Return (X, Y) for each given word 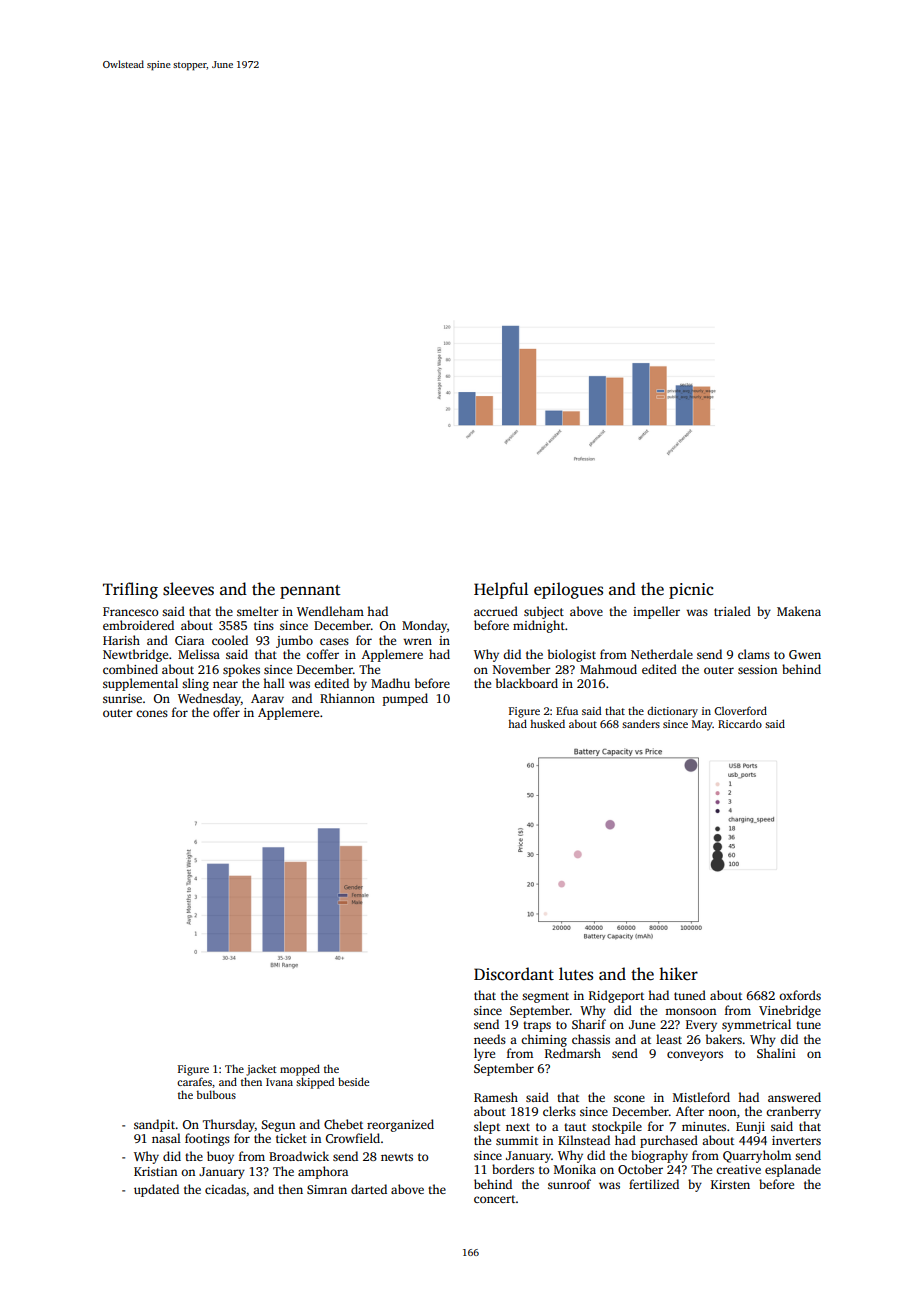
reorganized (400, 1125)
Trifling (130, 590)
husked (547, 723)
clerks (559, 1111)
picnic (691, 591)
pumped (405, 699)
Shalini (776, 1053)
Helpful (501, 590)
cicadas (225, 1189)
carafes (194, 1081)
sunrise (122, 698)
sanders (641, 723)
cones (152, 713)
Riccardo (740, 723)
